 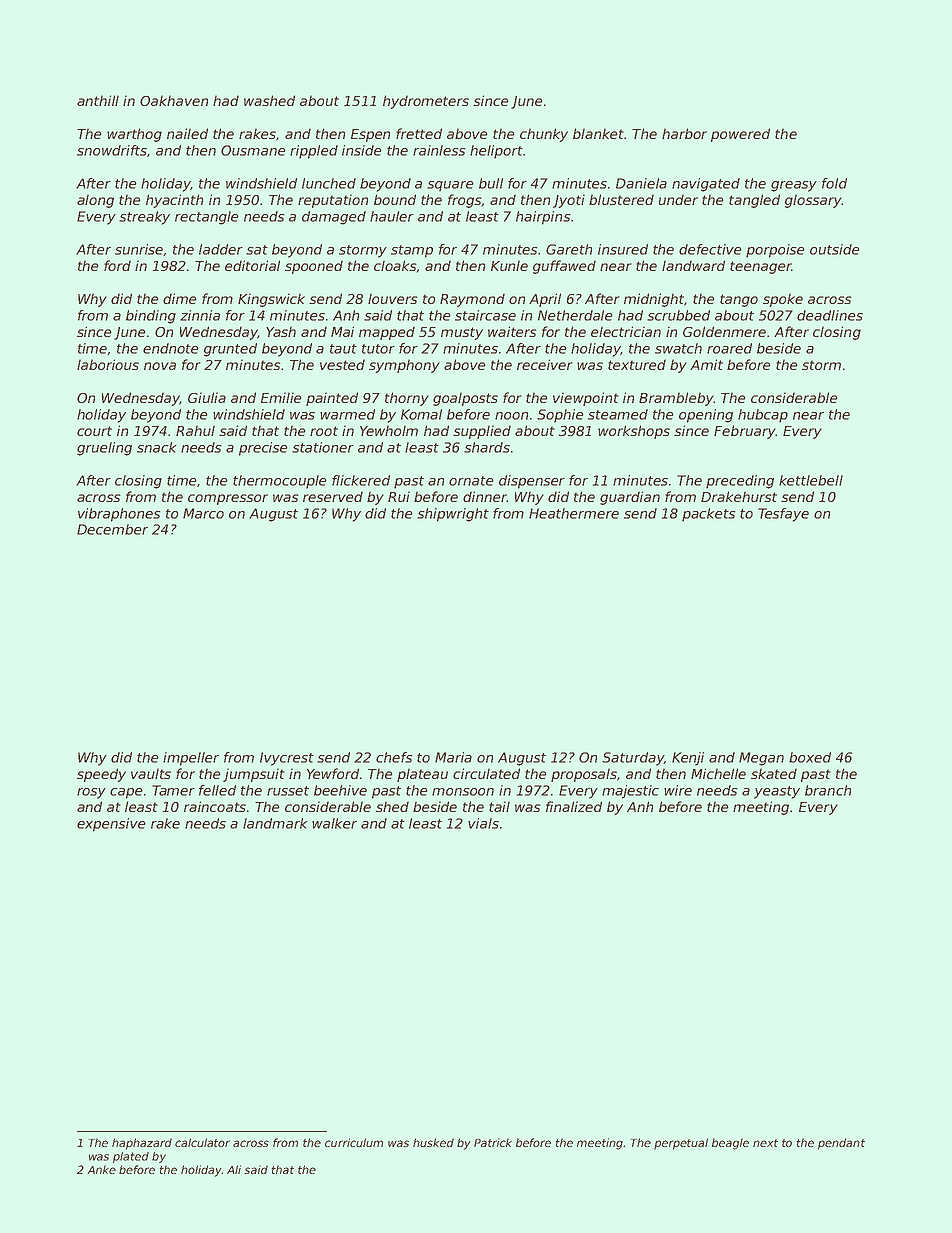 I want to click on chefs, so click(x=394, y=757).
